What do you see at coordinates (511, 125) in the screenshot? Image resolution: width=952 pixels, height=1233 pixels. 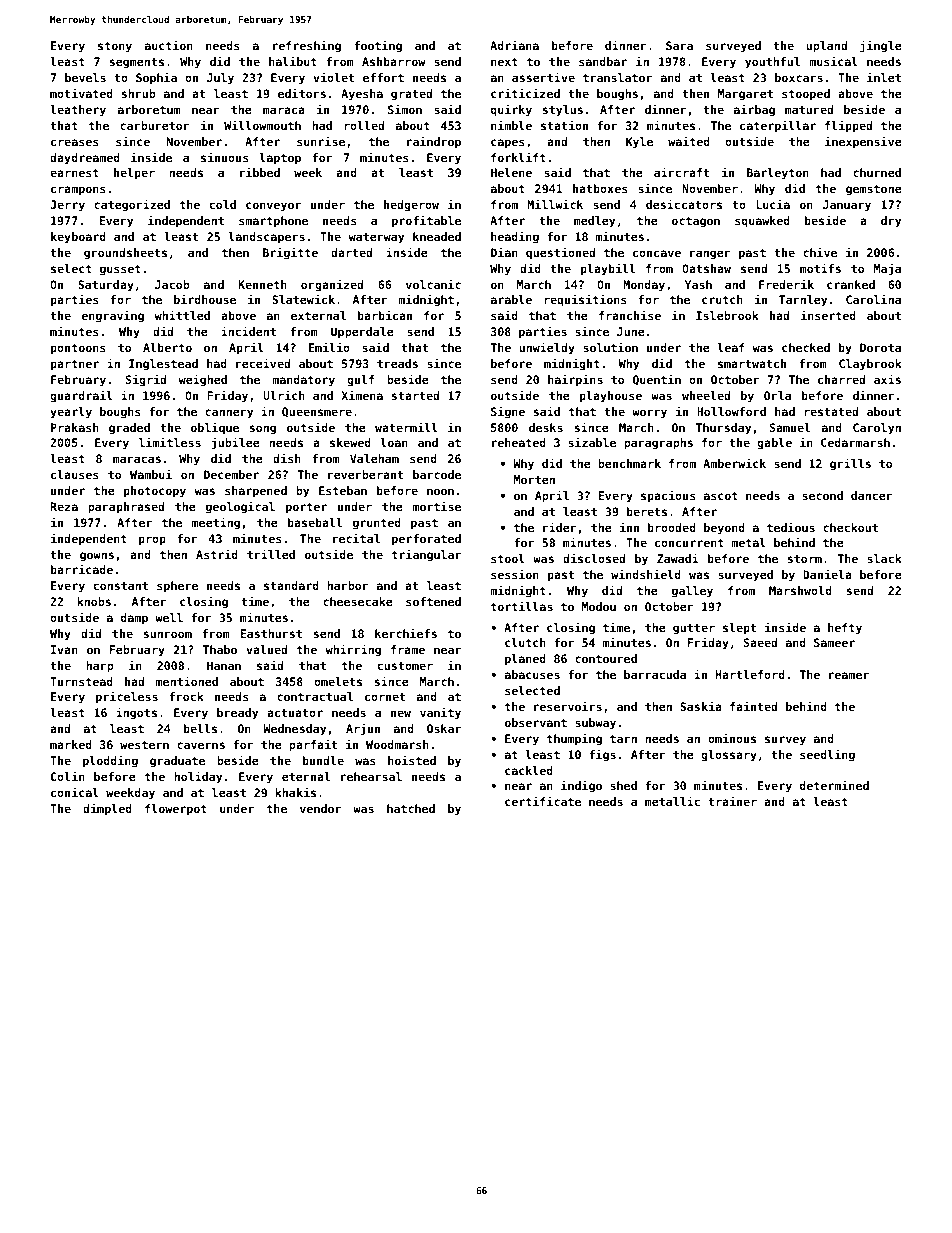 I see `nimble` at bounding box center [511, 125].
